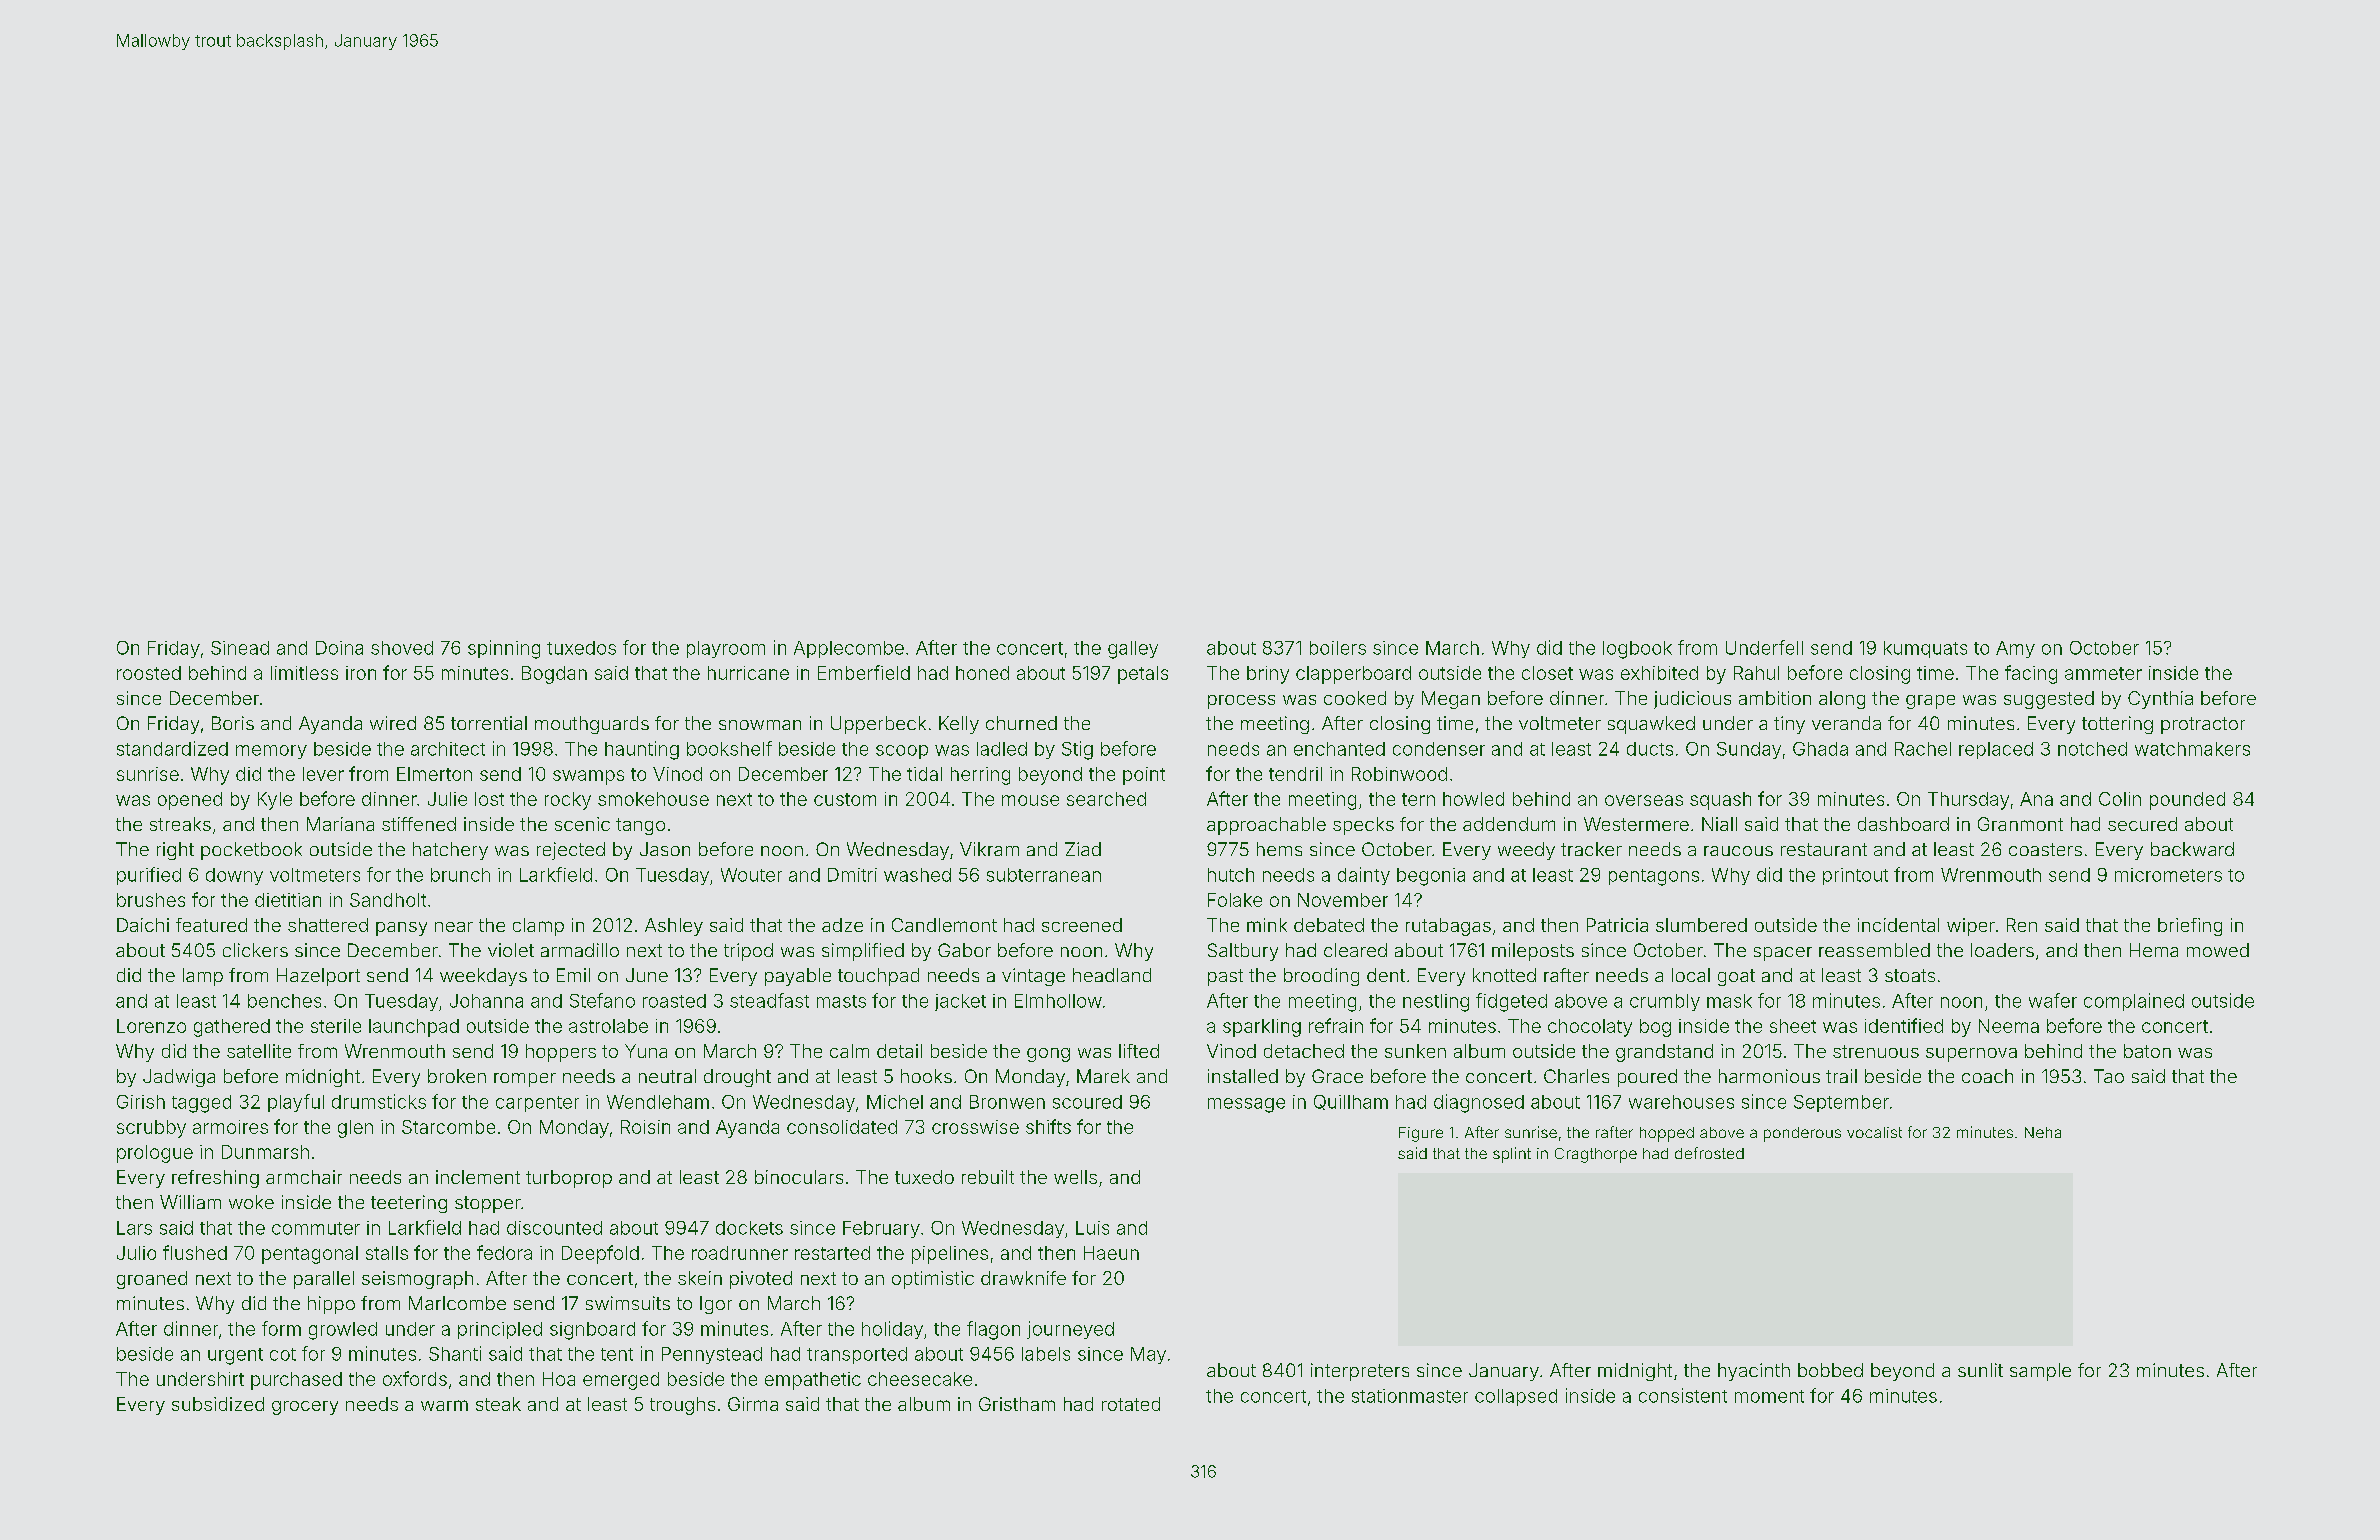 This screenshot has height=1540, width=2380. What do you see at coordinates (1448, 927) in the screenshot?
I see `rutabagas` at bounding box center [1448, 927].
